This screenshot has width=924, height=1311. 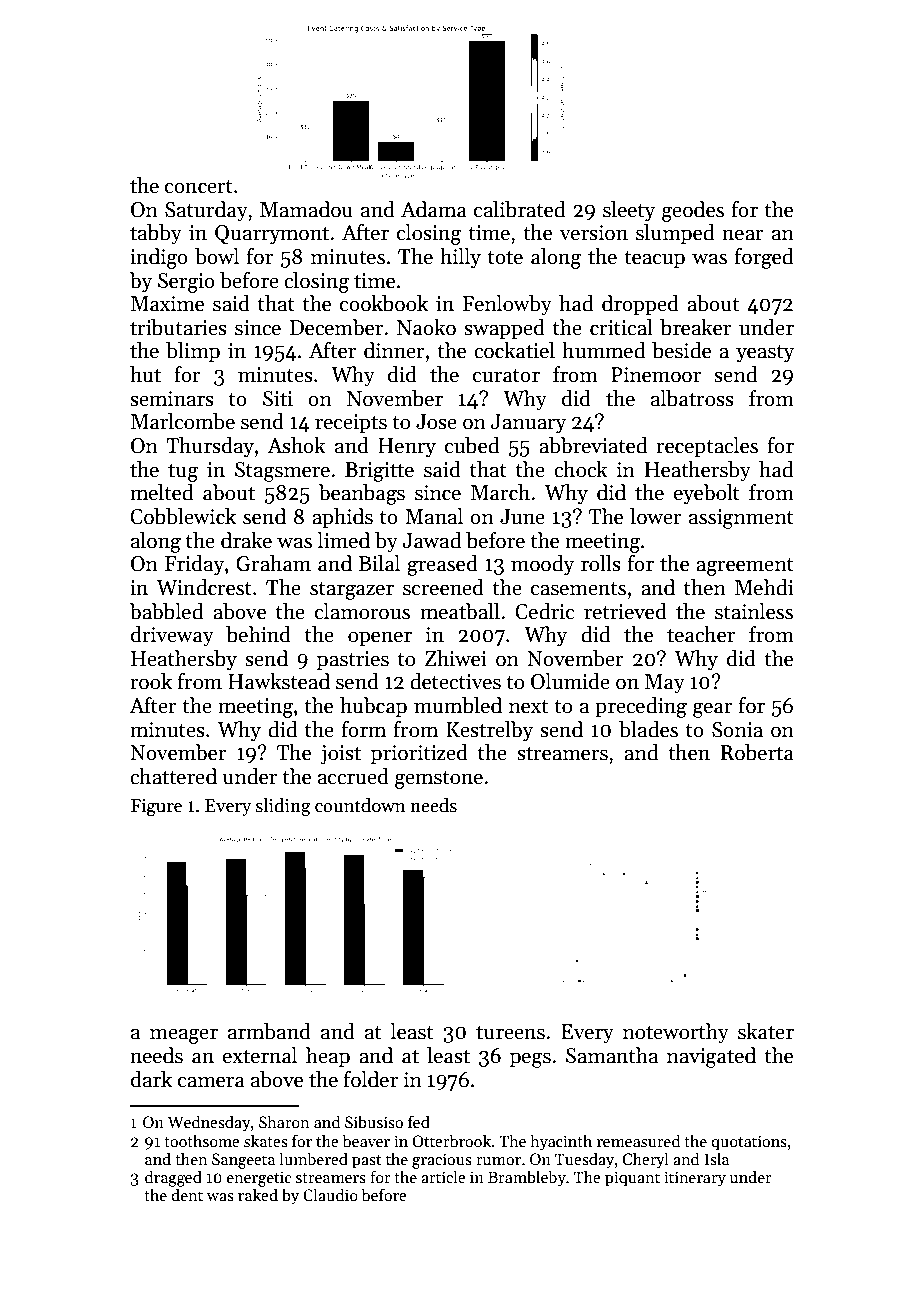 I want to click on Figure, so click(x=156, y=808).
